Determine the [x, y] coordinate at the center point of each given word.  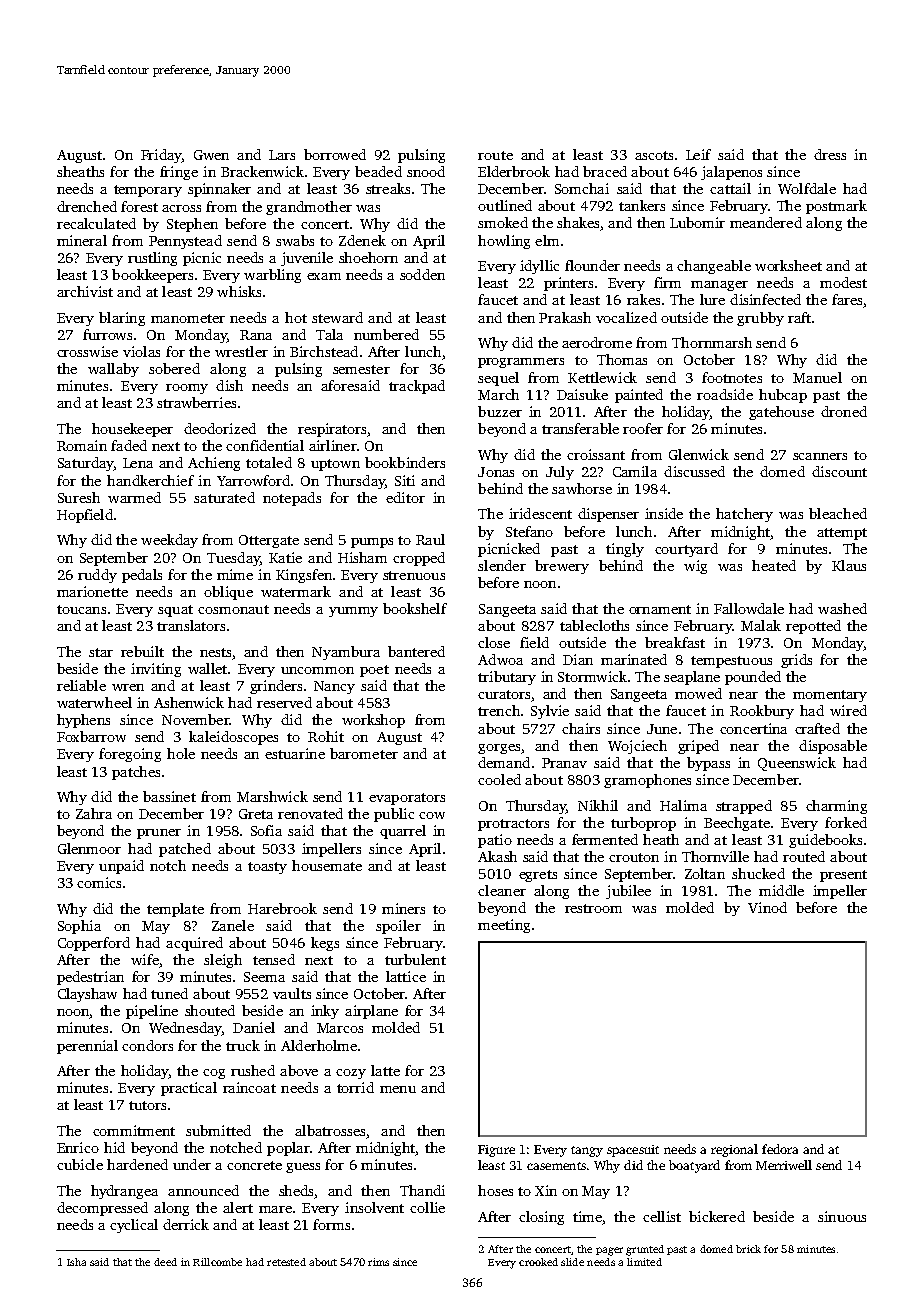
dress [830, 154]
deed [165, 1262]
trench [499, 710]
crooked [538, 1262]
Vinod [767, 907]
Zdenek [362, 240]
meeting [504, 926]
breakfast [675, 642]
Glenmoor [89, 848]
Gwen [211, 155]
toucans [81, 609]
